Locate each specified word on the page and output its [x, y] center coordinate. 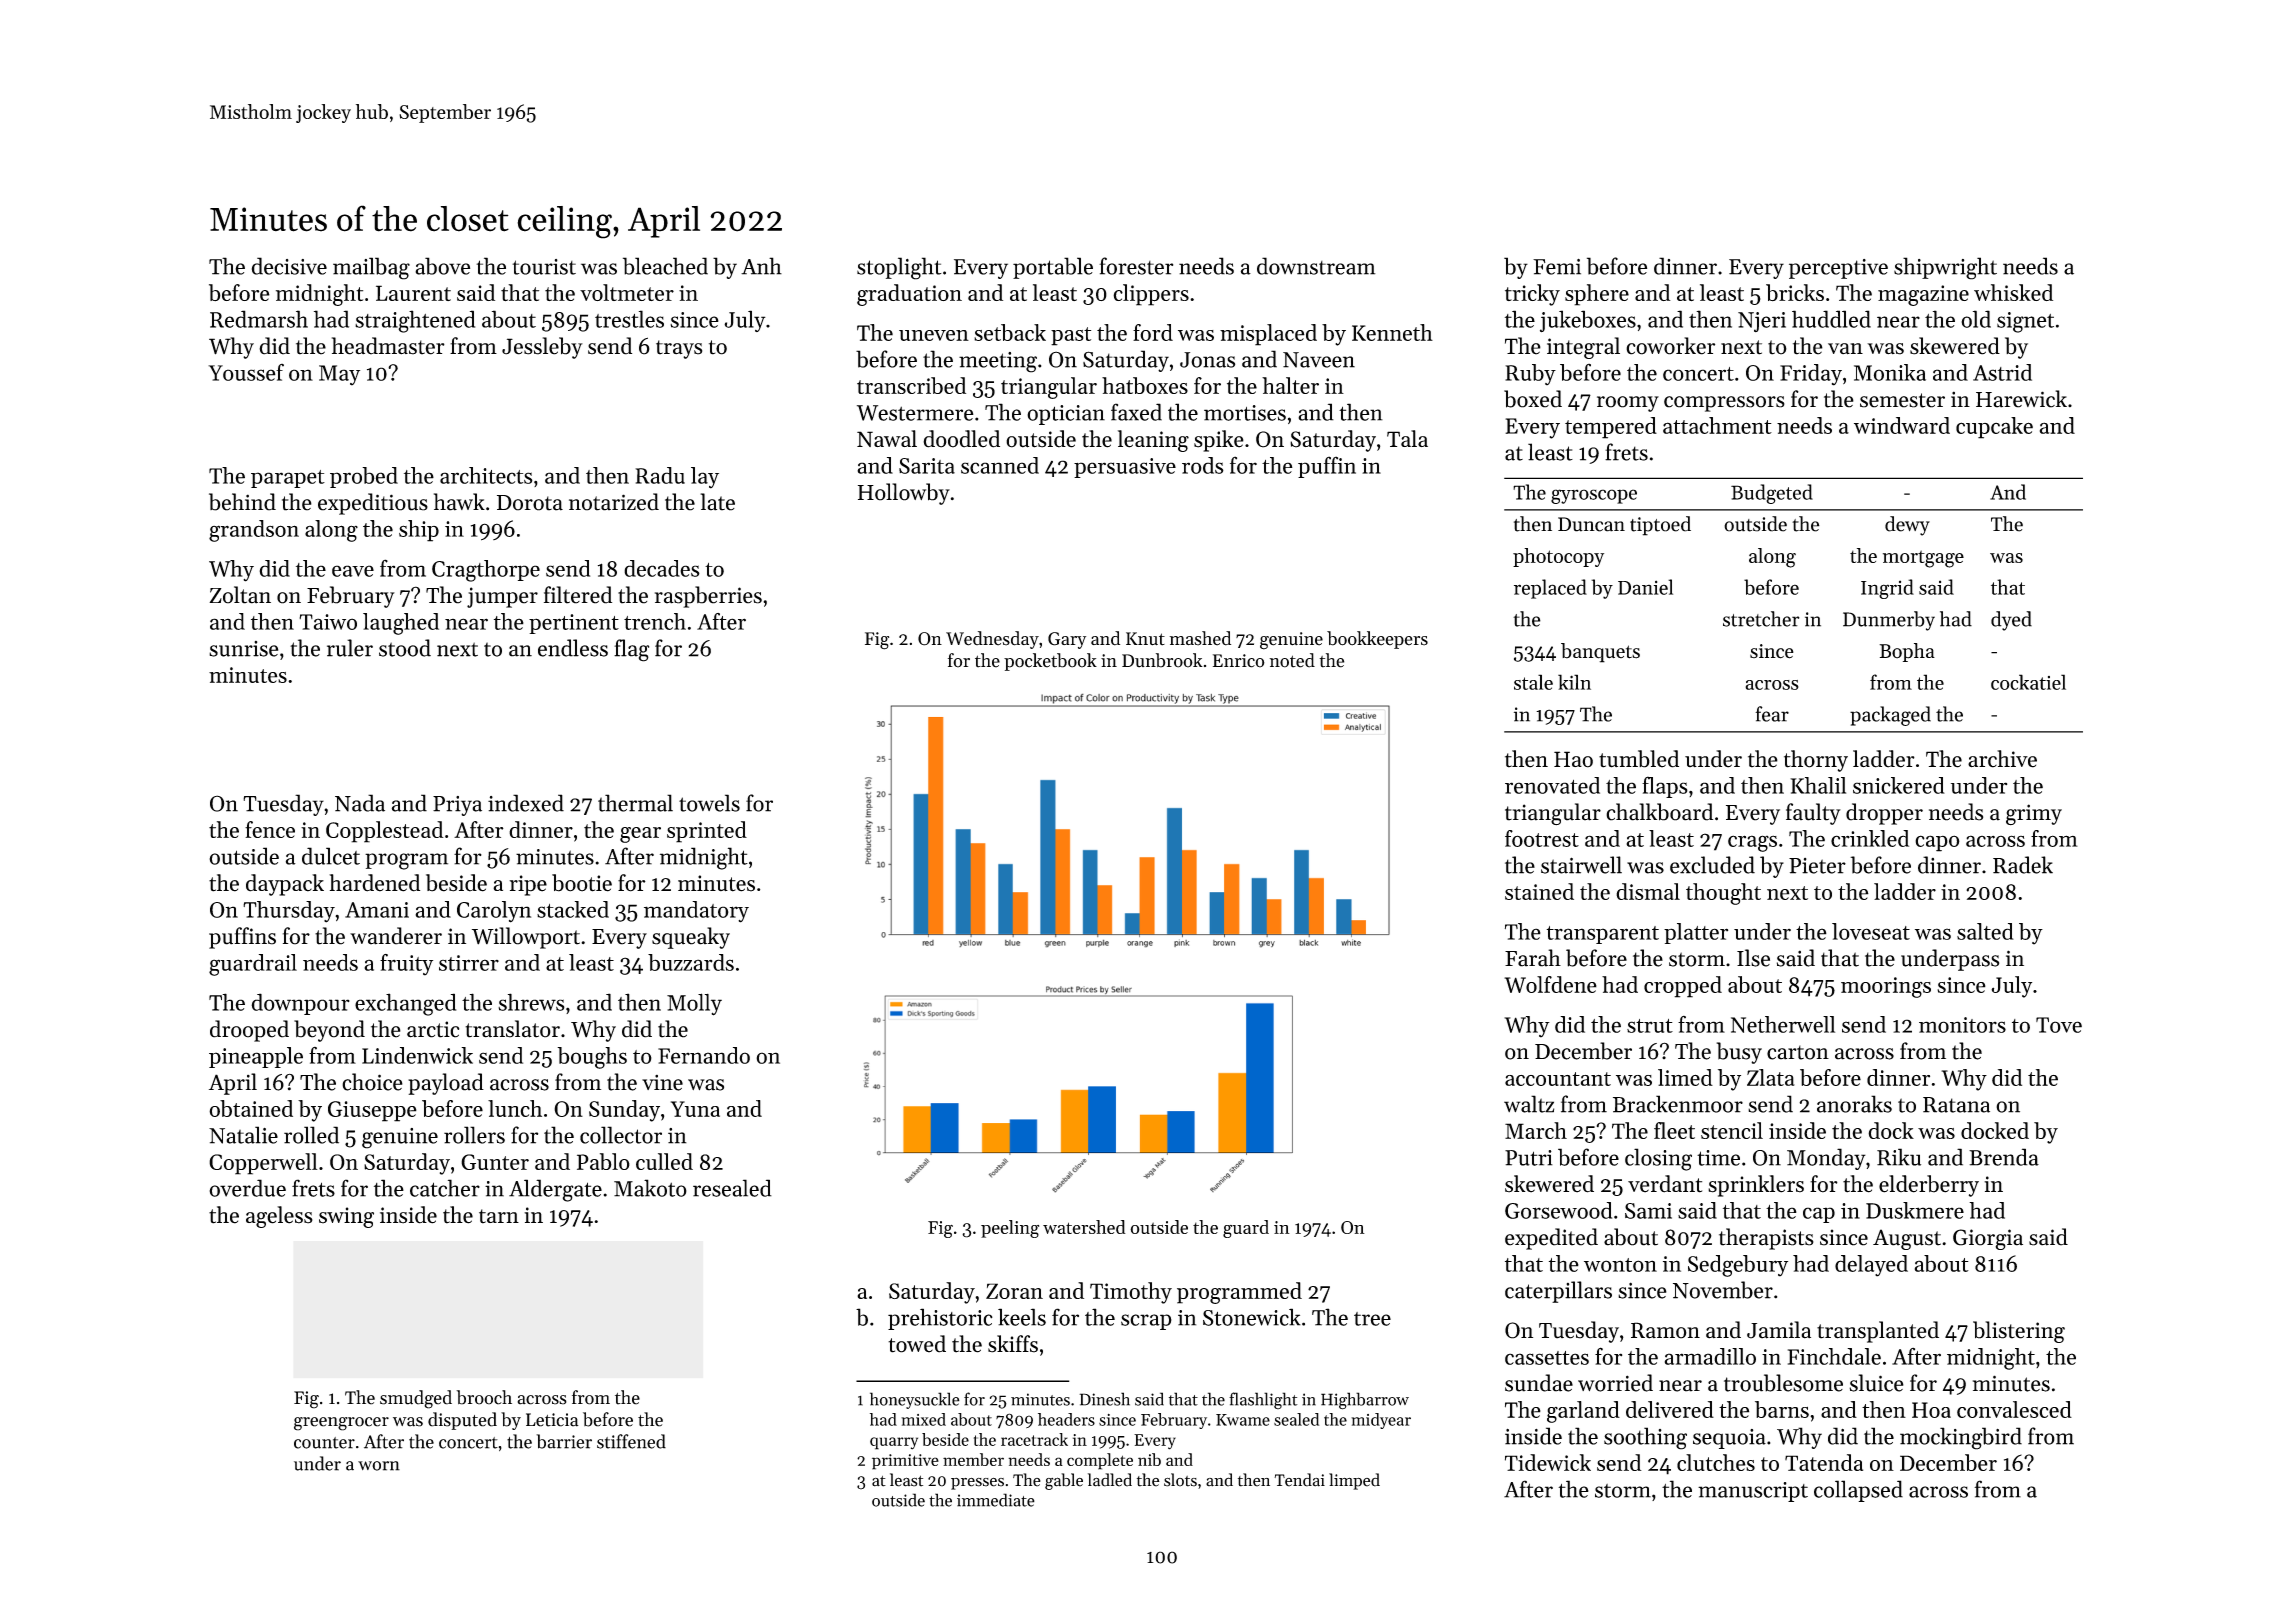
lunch [515, 1108]
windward [1902, 425]
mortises [1245, 413]
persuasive [1125, 468]
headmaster [388, 346]
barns [1782, 1409]
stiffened [631, 1441]
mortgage [1923, 559]
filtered [578, 595]
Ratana [1956, 1105]
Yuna [695, 1109]
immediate [996, 1500]
